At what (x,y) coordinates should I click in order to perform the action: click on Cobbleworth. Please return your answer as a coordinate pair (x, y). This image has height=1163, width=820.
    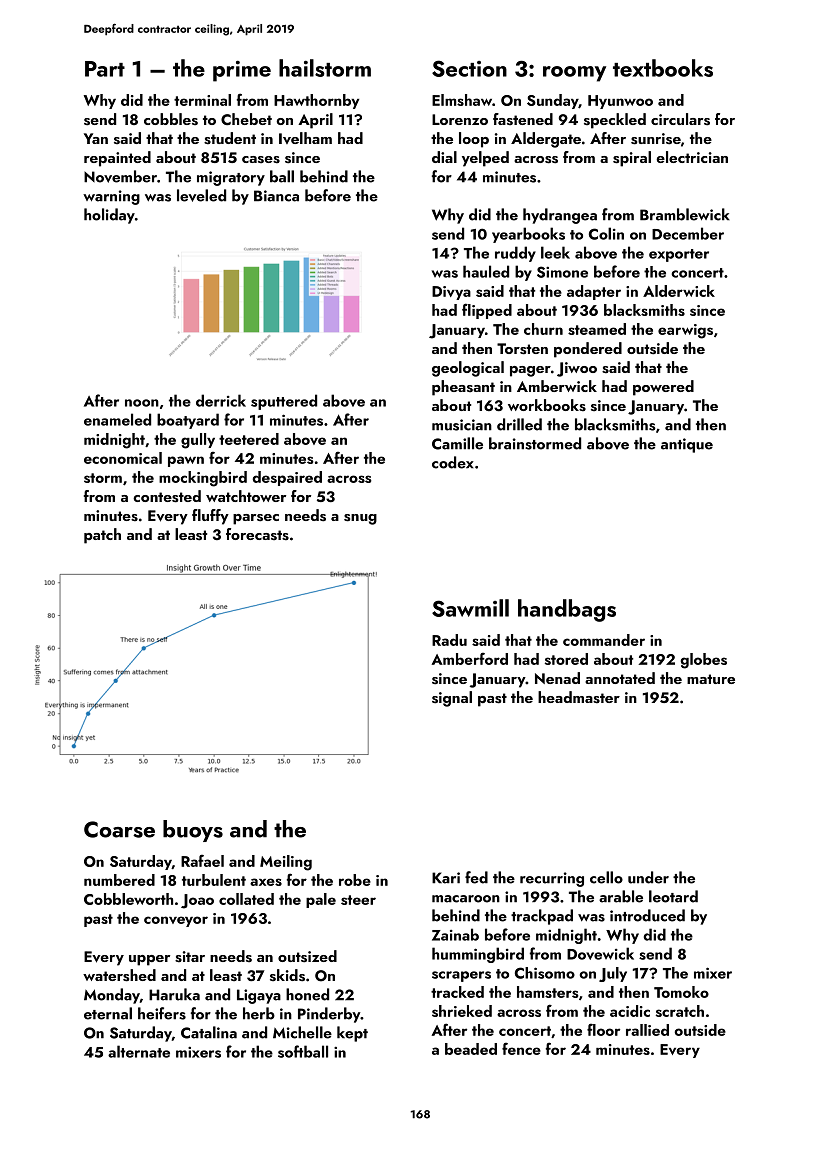
    Looking at the image, I should click on (128, 899).
